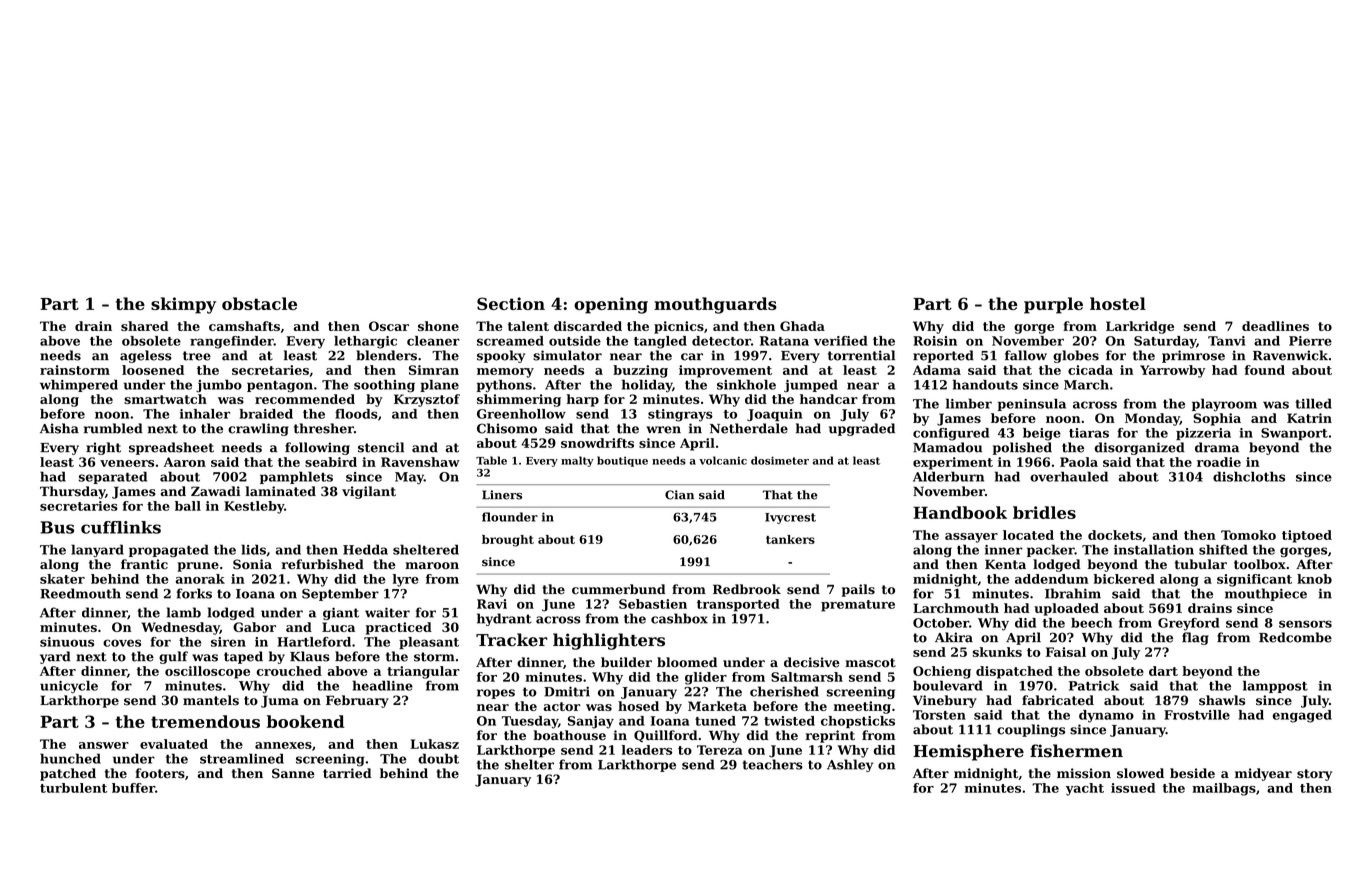  What do you see at coordinates (1052, 579) in the screenshot?
I see `addendum` at bounding box center [1052, 579].
